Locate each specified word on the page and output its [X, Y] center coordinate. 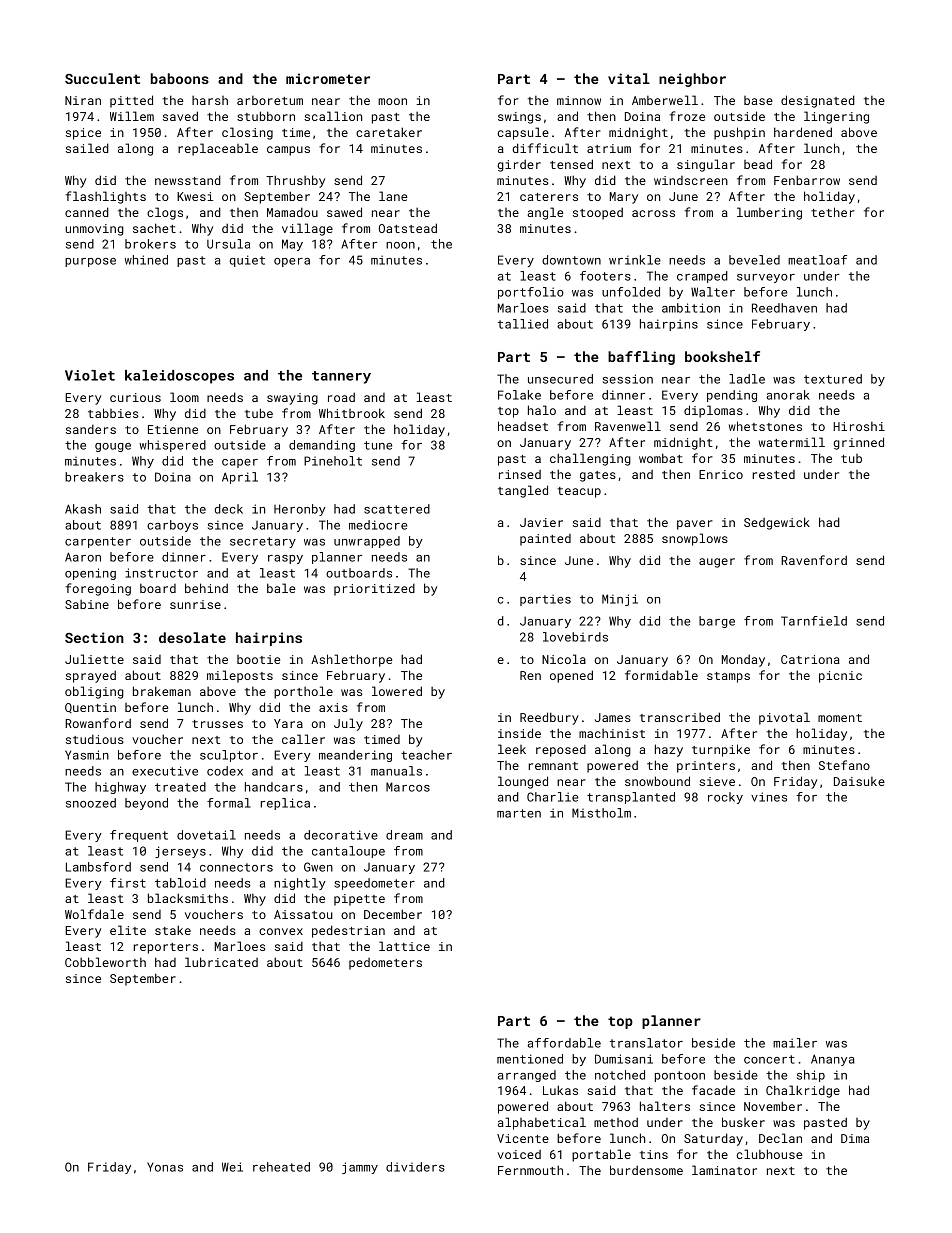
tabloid [180, 883]
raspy [285, 559]
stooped [598, 213]
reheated [281, 1167]
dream [404, 835]
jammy [360, 1168]
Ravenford [814, 560]
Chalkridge [803, 1091]
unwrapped [367, 542]
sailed [87, 148]
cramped [702, 277]
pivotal [784, 718]
